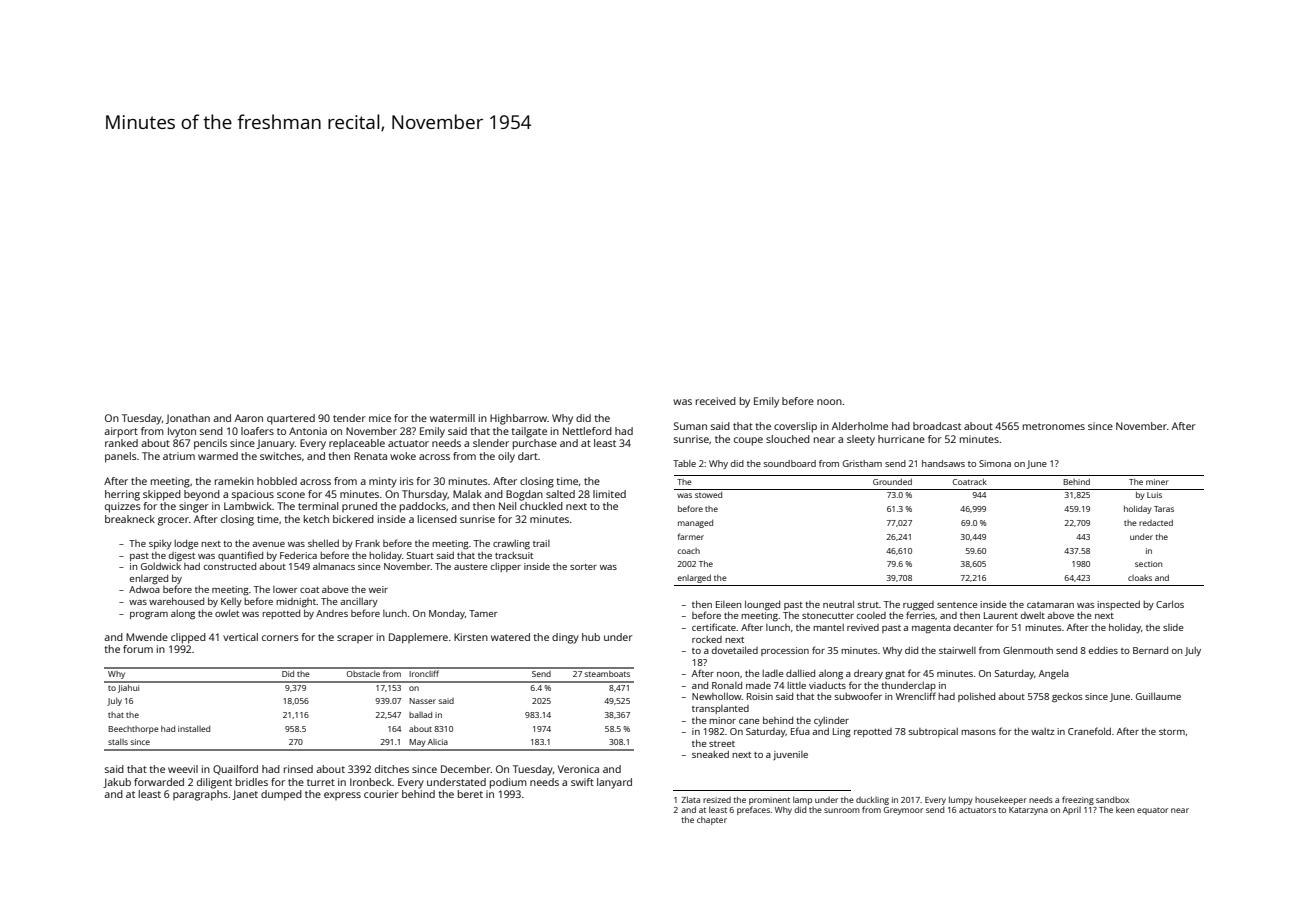 The image size is (1308, 924). What do you see at coordinates (1033, 615) in the screenshot?
I see `dwelt` at bounding box center [1033, 615].
